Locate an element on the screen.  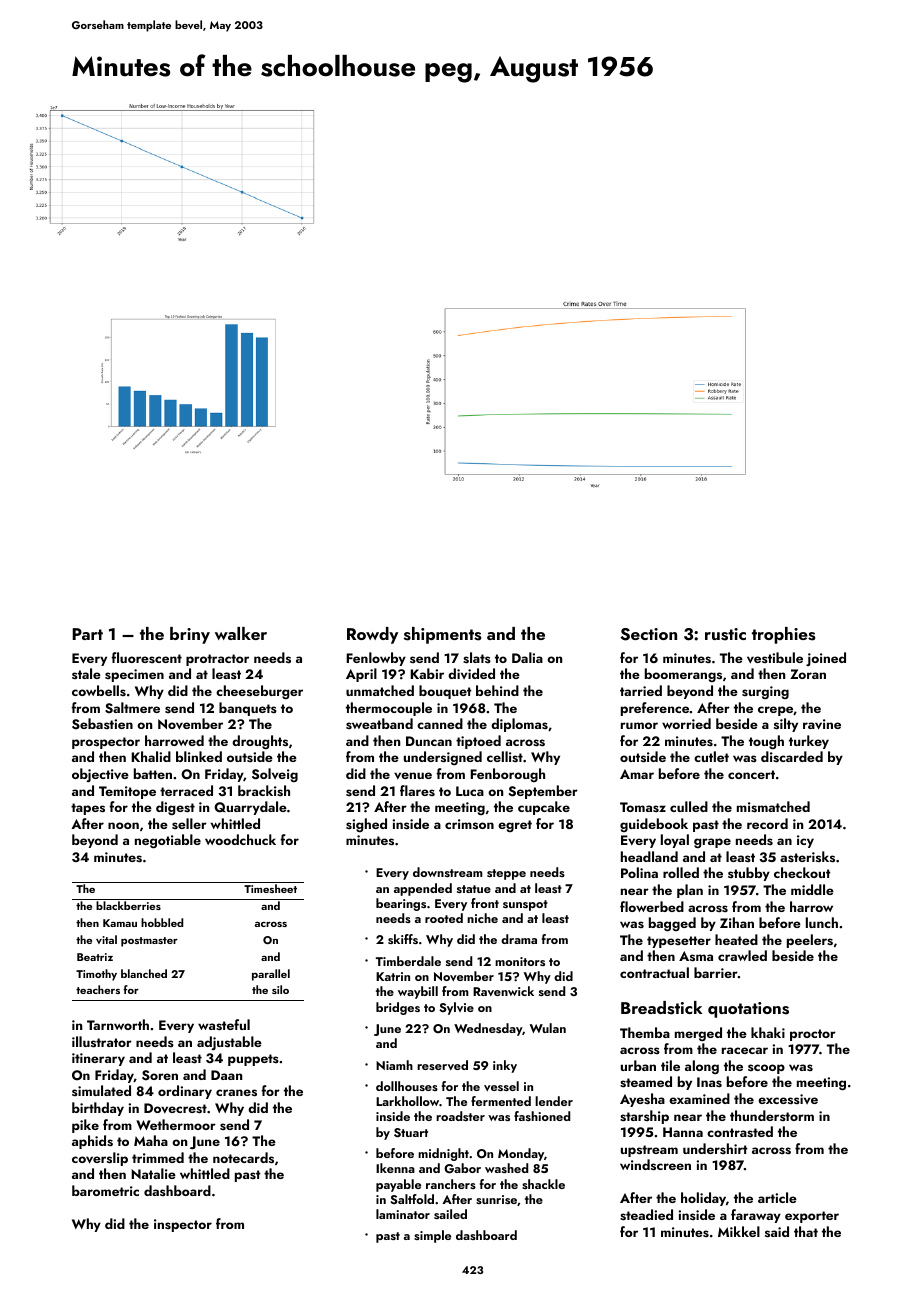
shackle is located at coordinates (543, 1184).
